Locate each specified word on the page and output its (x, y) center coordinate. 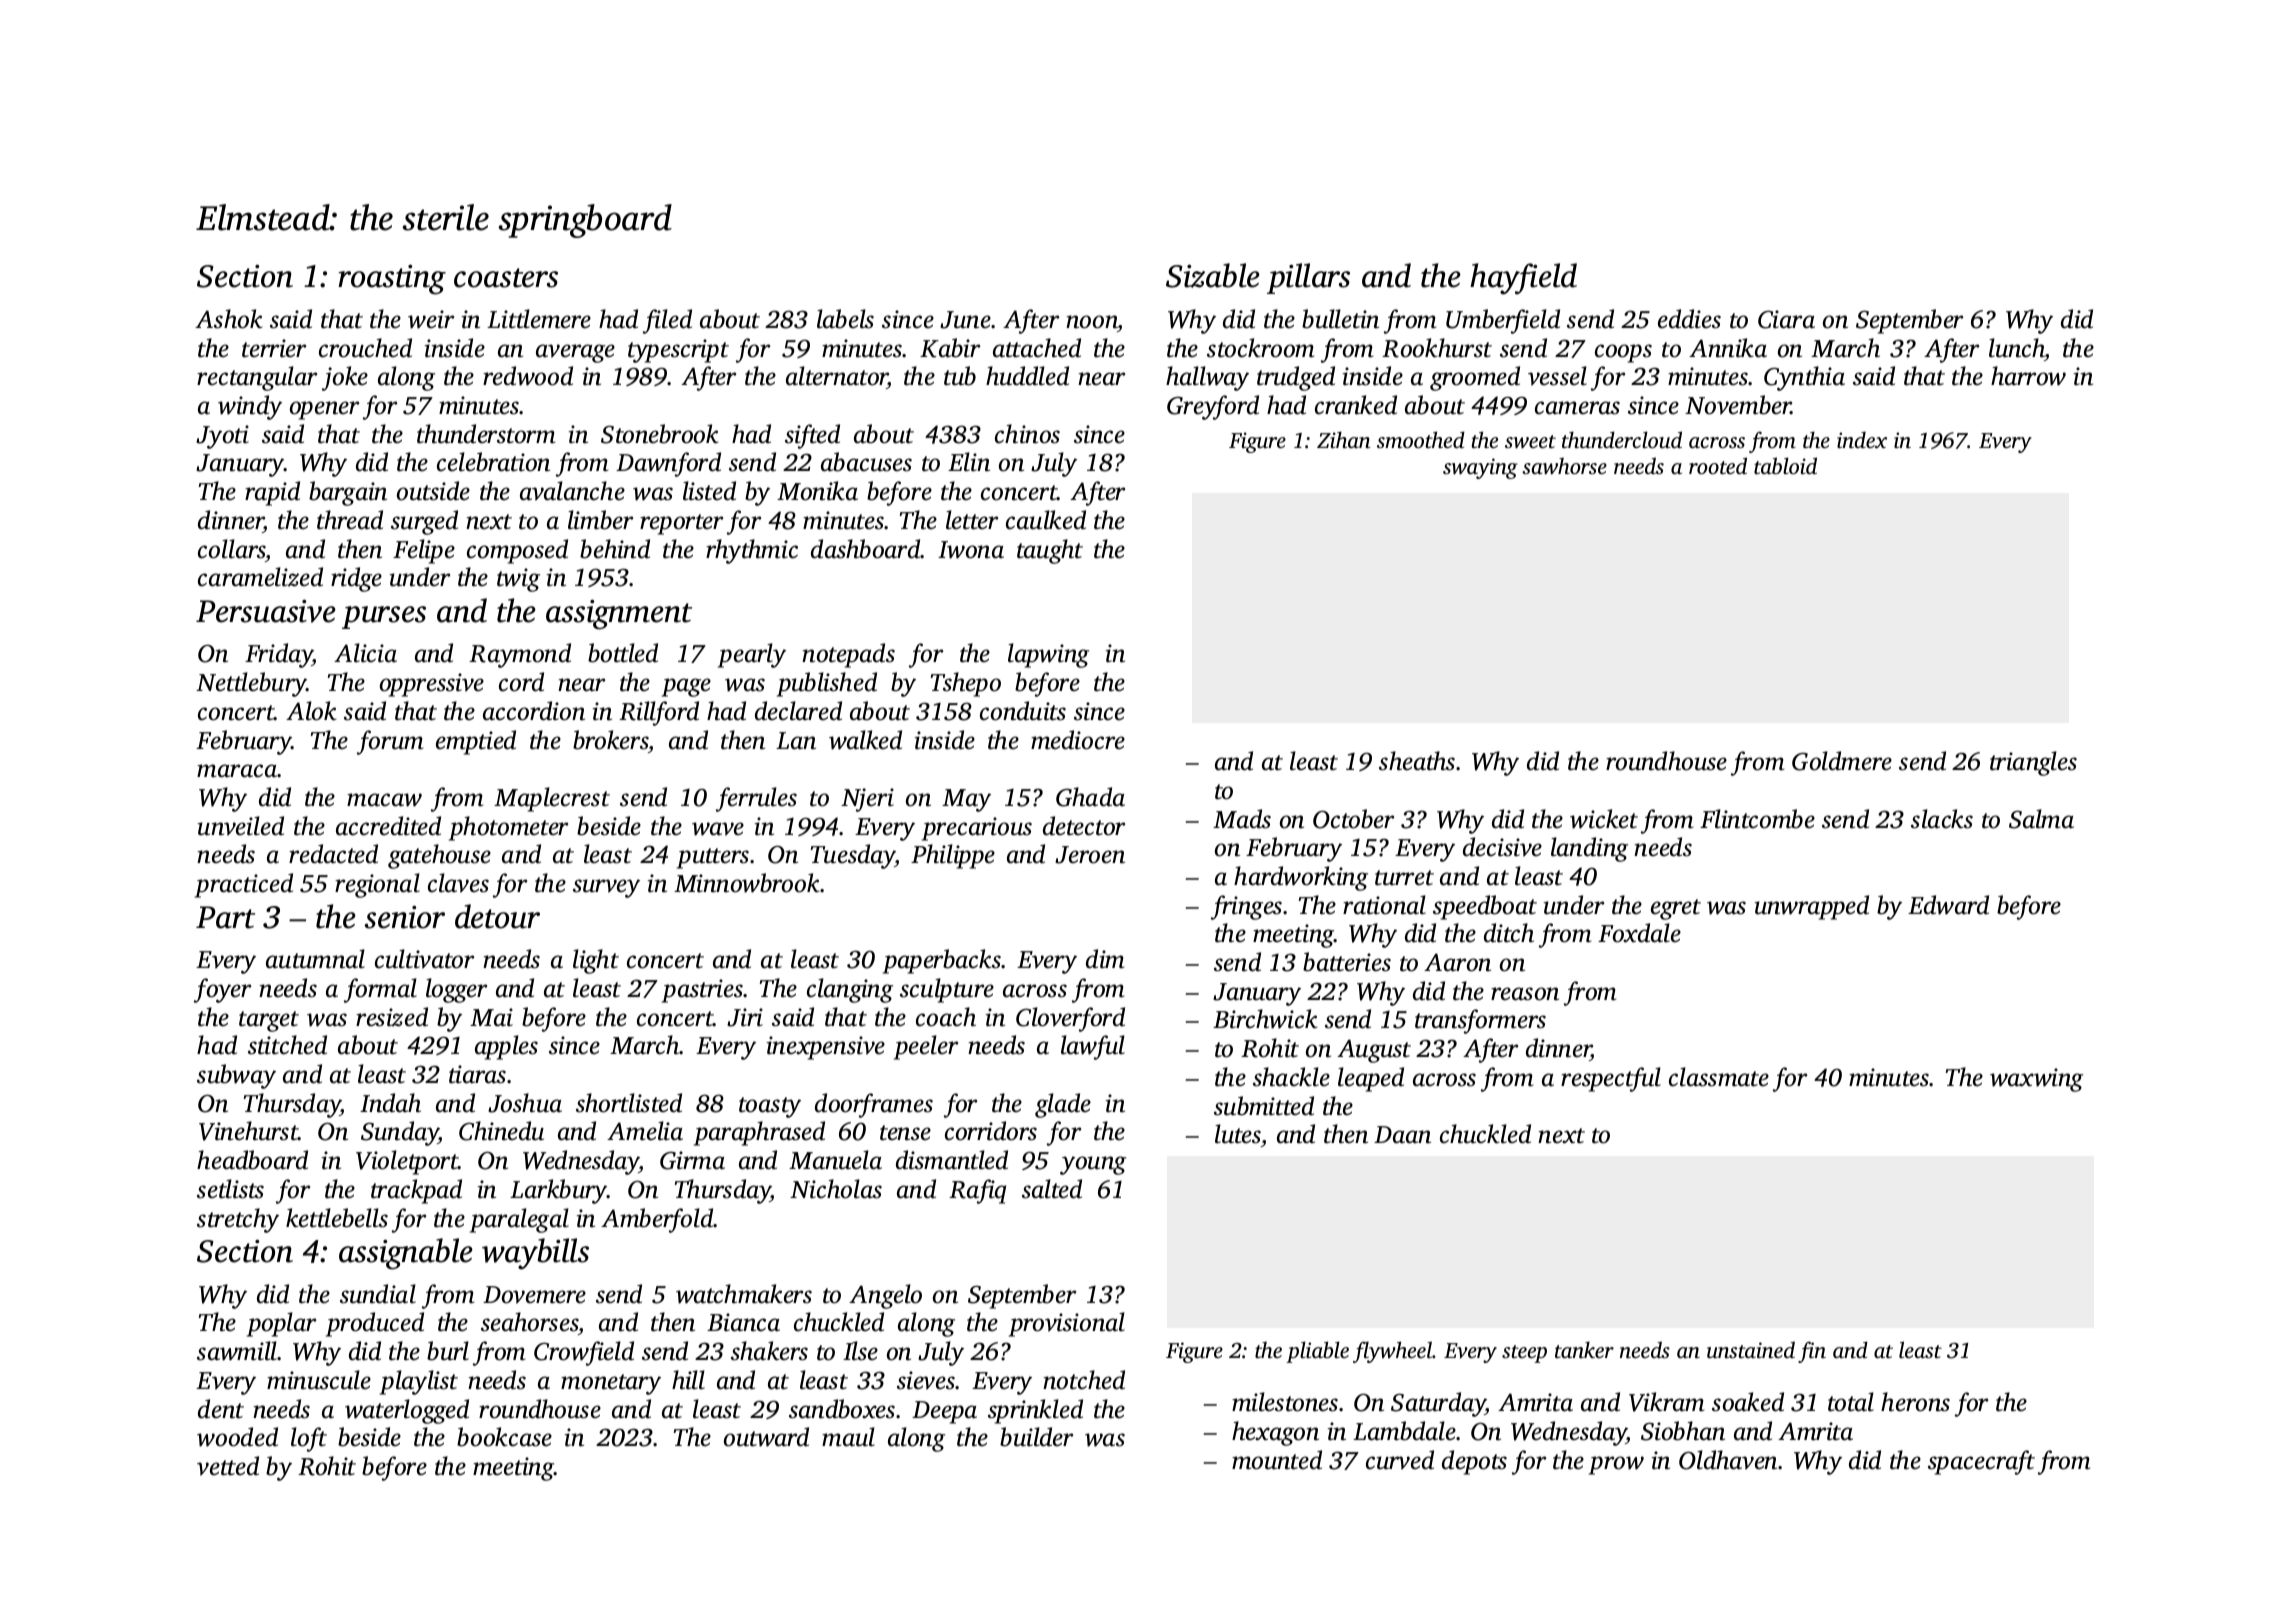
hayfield (1523, 279)
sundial (378, 1294)
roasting (392, 280)
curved (1400, 1460)
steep (1524, 1354)
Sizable (1213, 275)
